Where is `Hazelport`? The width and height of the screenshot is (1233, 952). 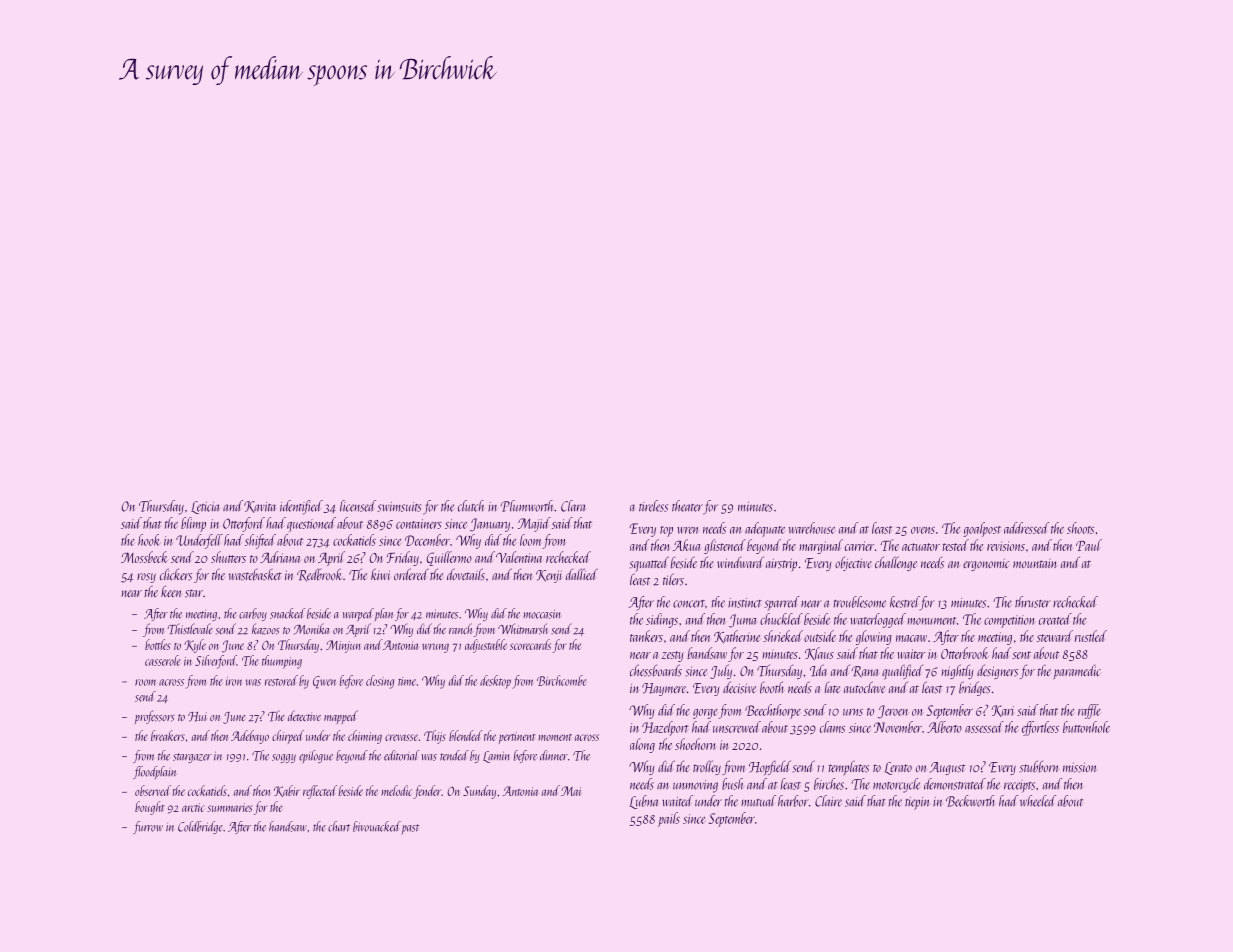 Hazelport is located at coordinates (665, 728).
